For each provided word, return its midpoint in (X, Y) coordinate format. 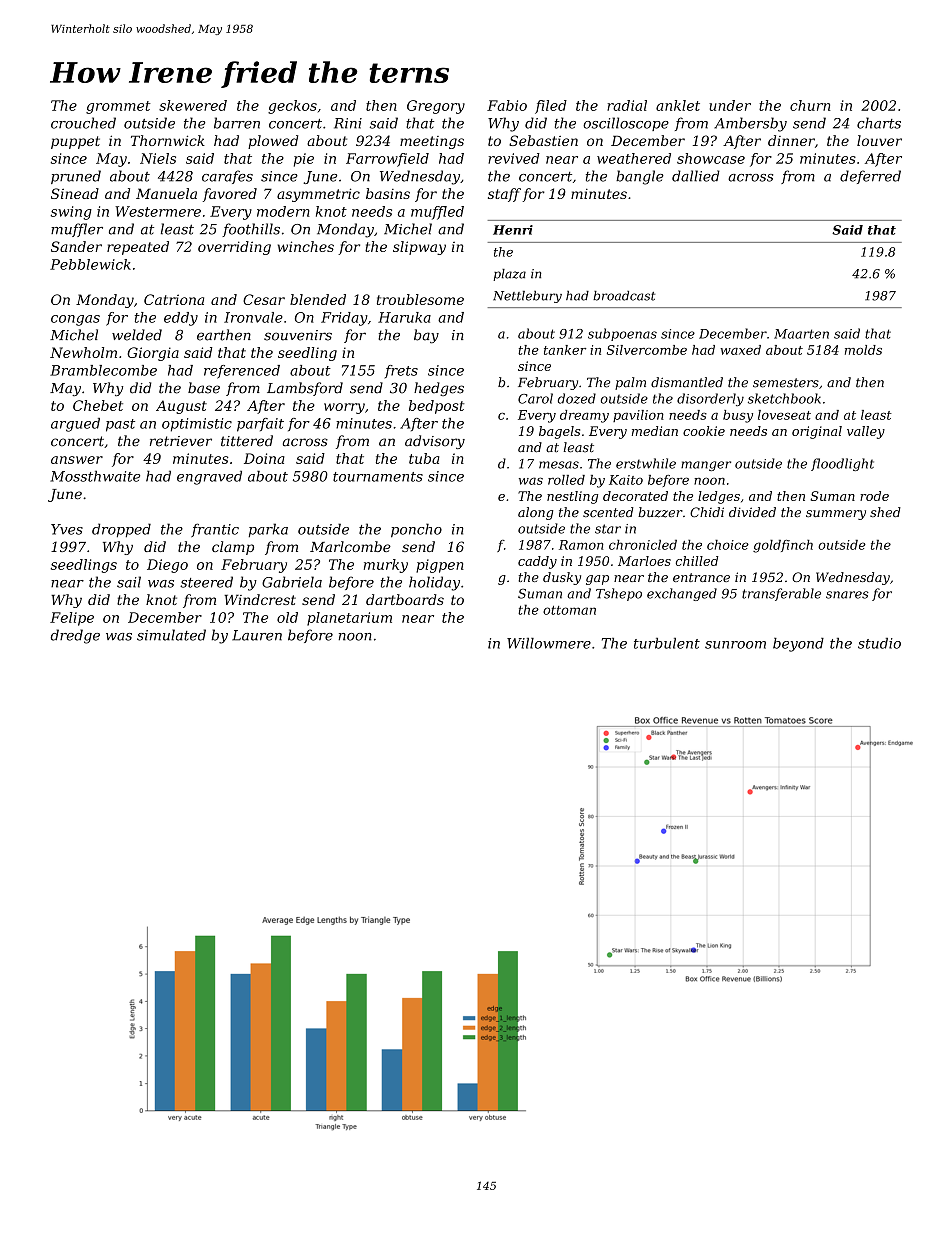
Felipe (72, 619)
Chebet (98, 405)
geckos (292, 107)
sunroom (735, 645)
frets (401, 371)
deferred (870, 177)
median (655, 431)
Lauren (257, 635)
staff (504, 195)
